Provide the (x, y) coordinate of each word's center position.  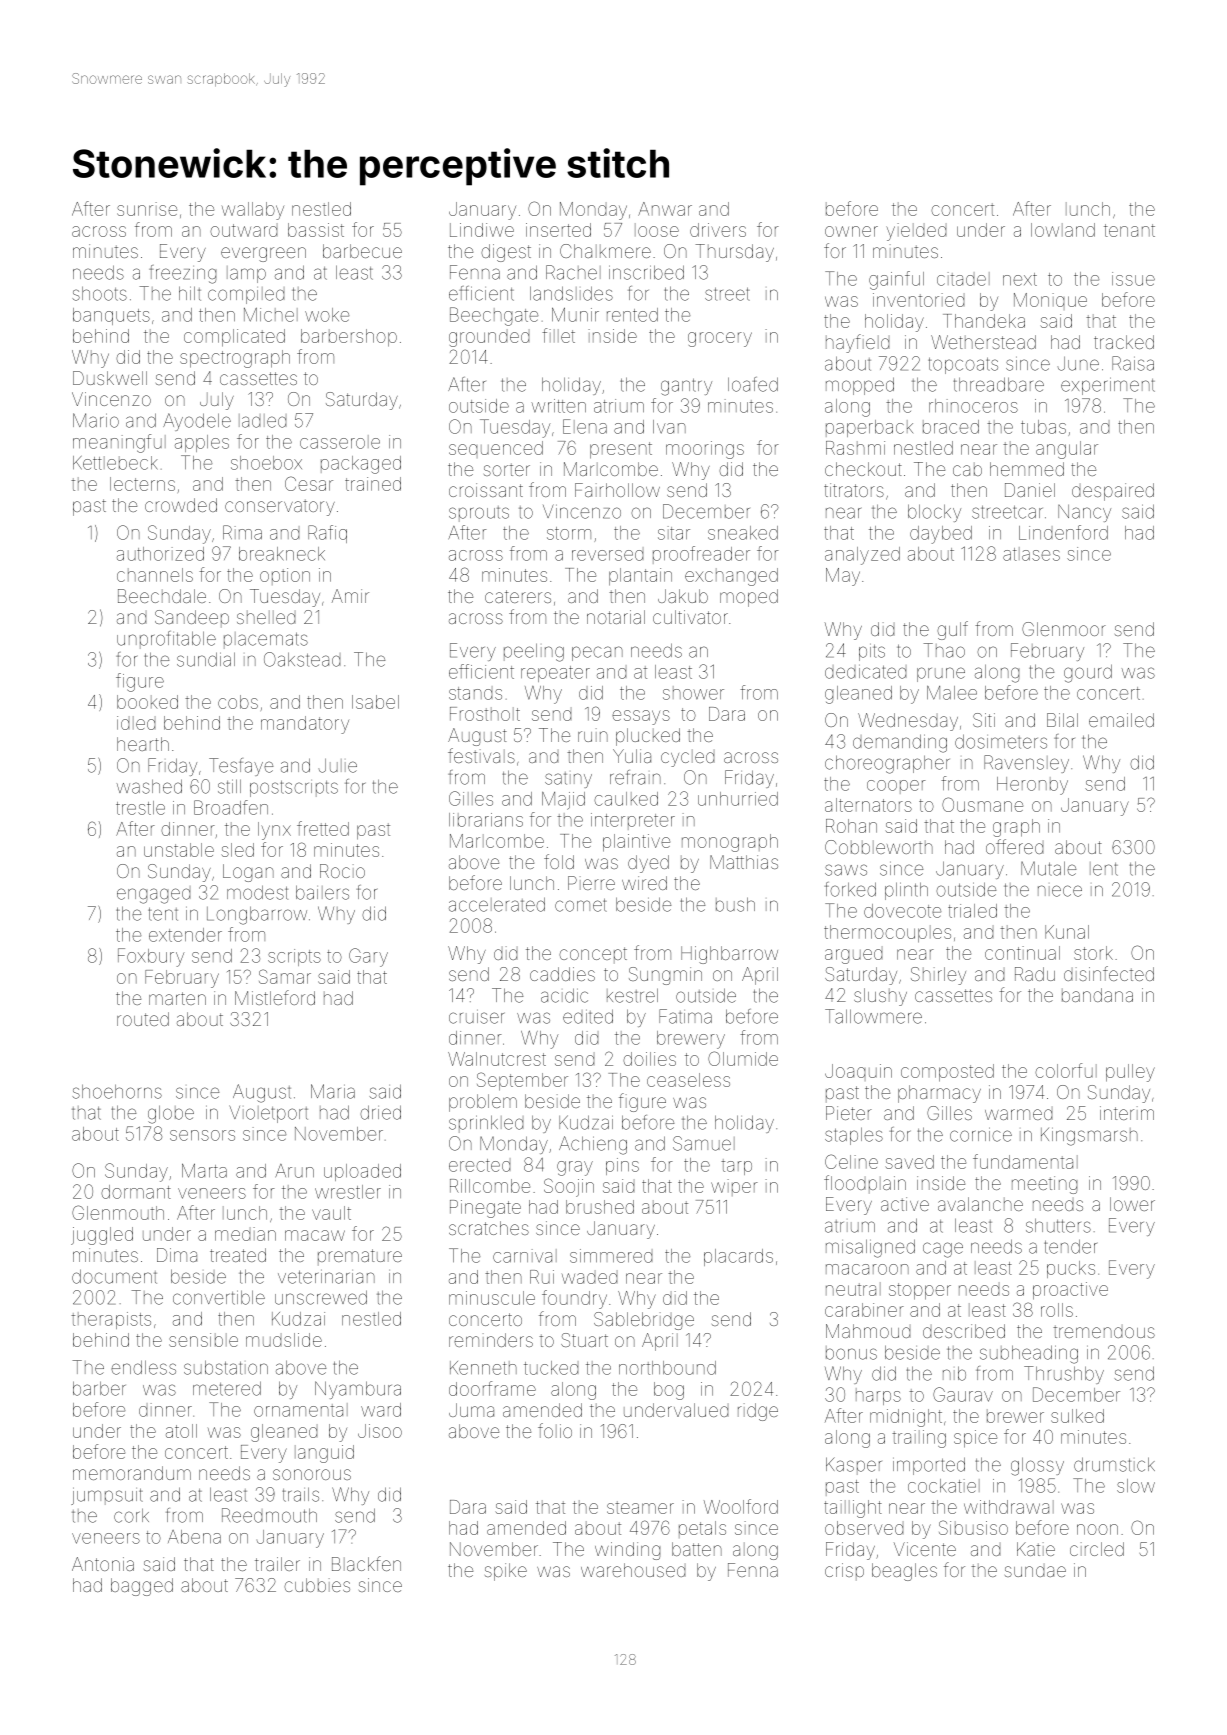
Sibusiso (973, 1527)
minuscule (492, 1298)
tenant (1129, 230)
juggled (102, 1236)
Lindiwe (482, 230)
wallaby (253, 211)
